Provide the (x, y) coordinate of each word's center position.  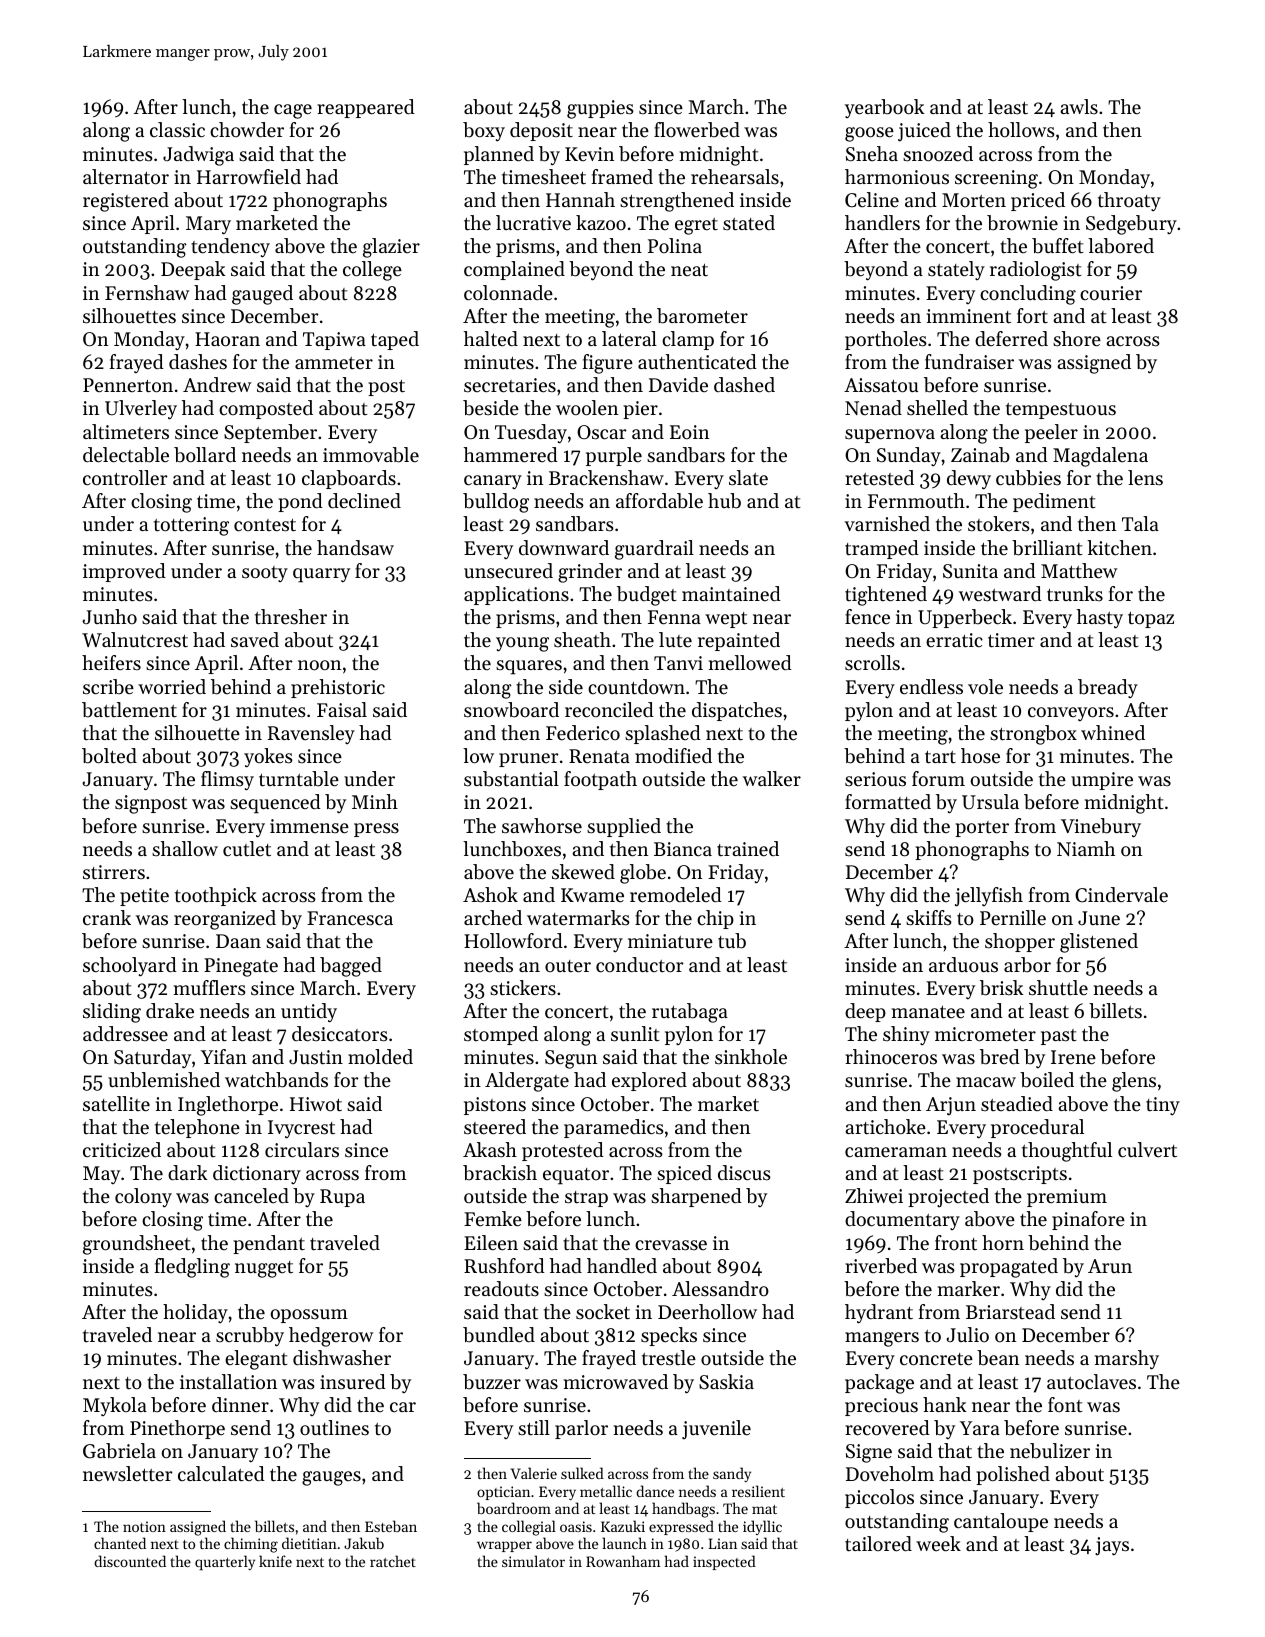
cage (293, 111)
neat (689, 270)
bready (1108, 688)
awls (1079, 106)
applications (516, 595)
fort (1032, 315)
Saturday (152, 1058)
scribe (108, 687)
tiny (1163, 1106)
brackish (500, 1173)
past (1059, 1037)
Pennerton (128, 385)
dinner (240, 1405)
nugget (264, 1269)
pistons (495, 1106)
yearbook (885, 108)
